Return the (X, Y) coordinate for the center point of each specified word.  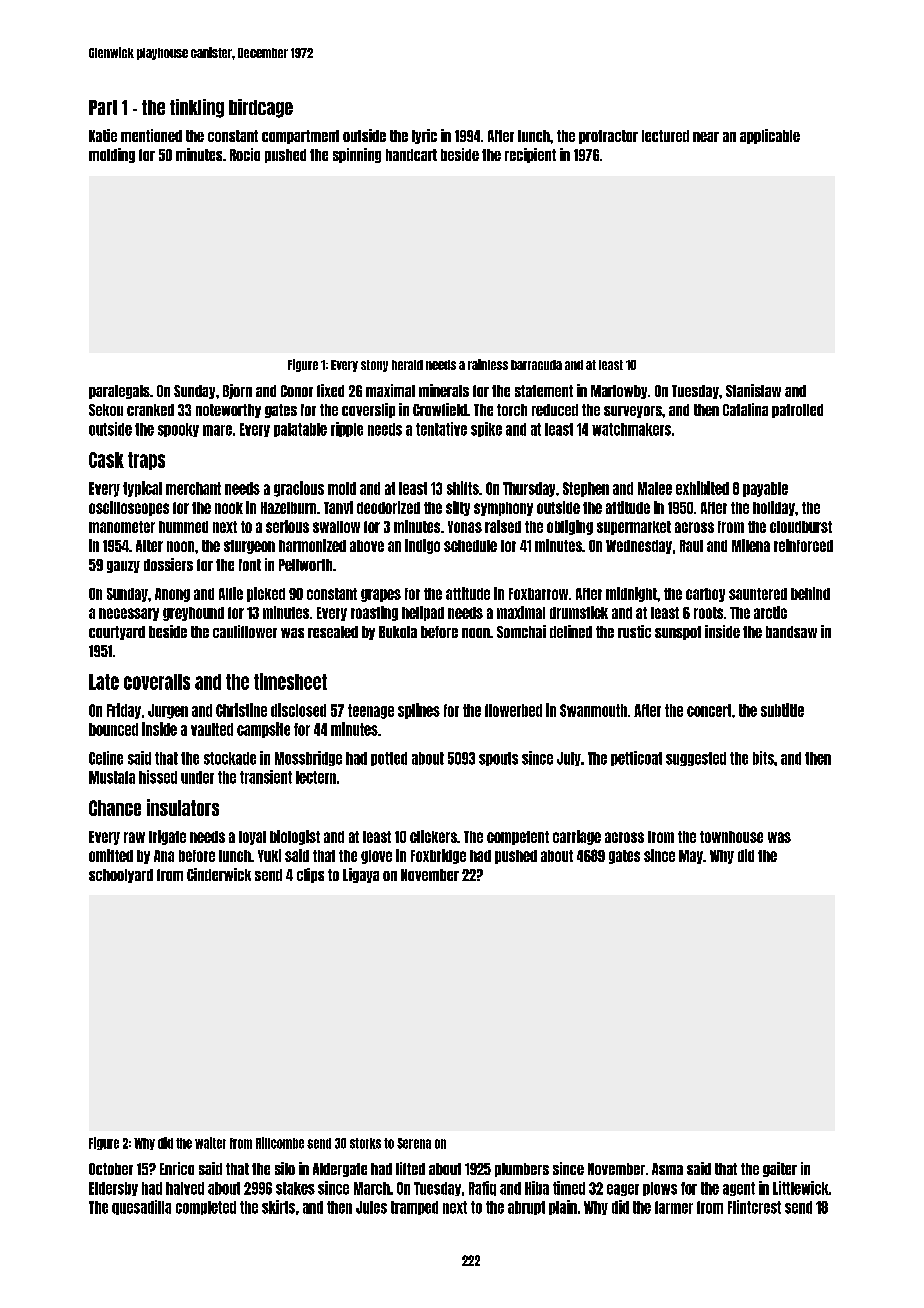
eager (623, 1190)
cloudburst (801, 527)
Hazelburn (288, 508)
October (111, 1169)
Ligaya (361, 875)
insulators (183, 807)
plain (563, 1207)
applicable (770, 136)
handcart (411, 155)
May (691, 857)
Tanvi (338, 507)
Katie (103, 135)
